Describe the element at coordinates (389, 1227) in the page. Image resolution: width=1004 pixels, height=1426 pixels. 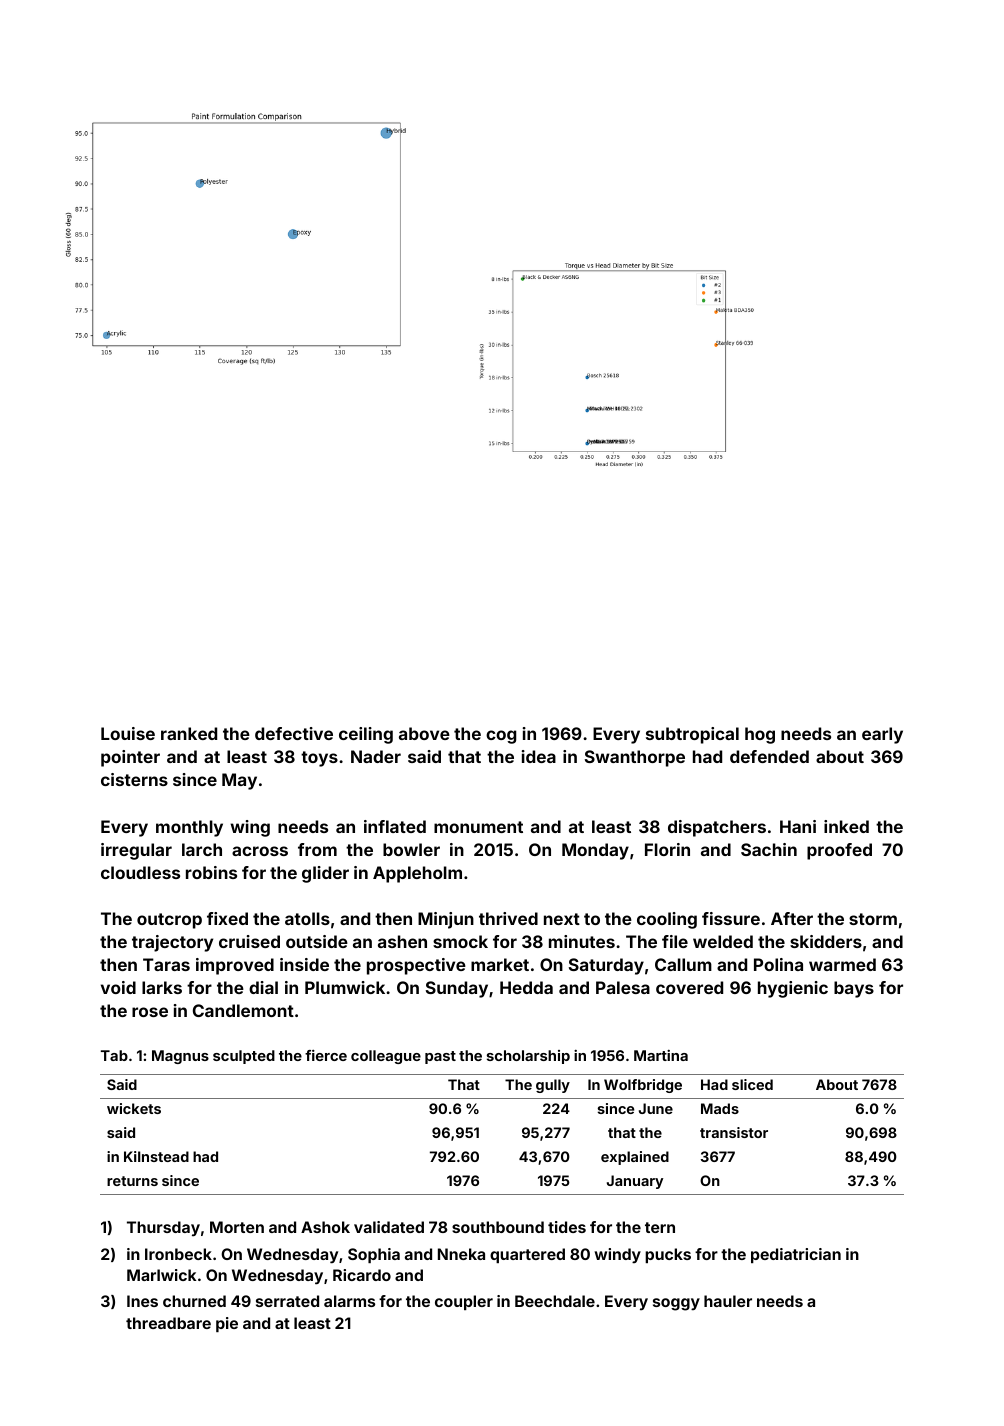
I see `validated` at that location.
